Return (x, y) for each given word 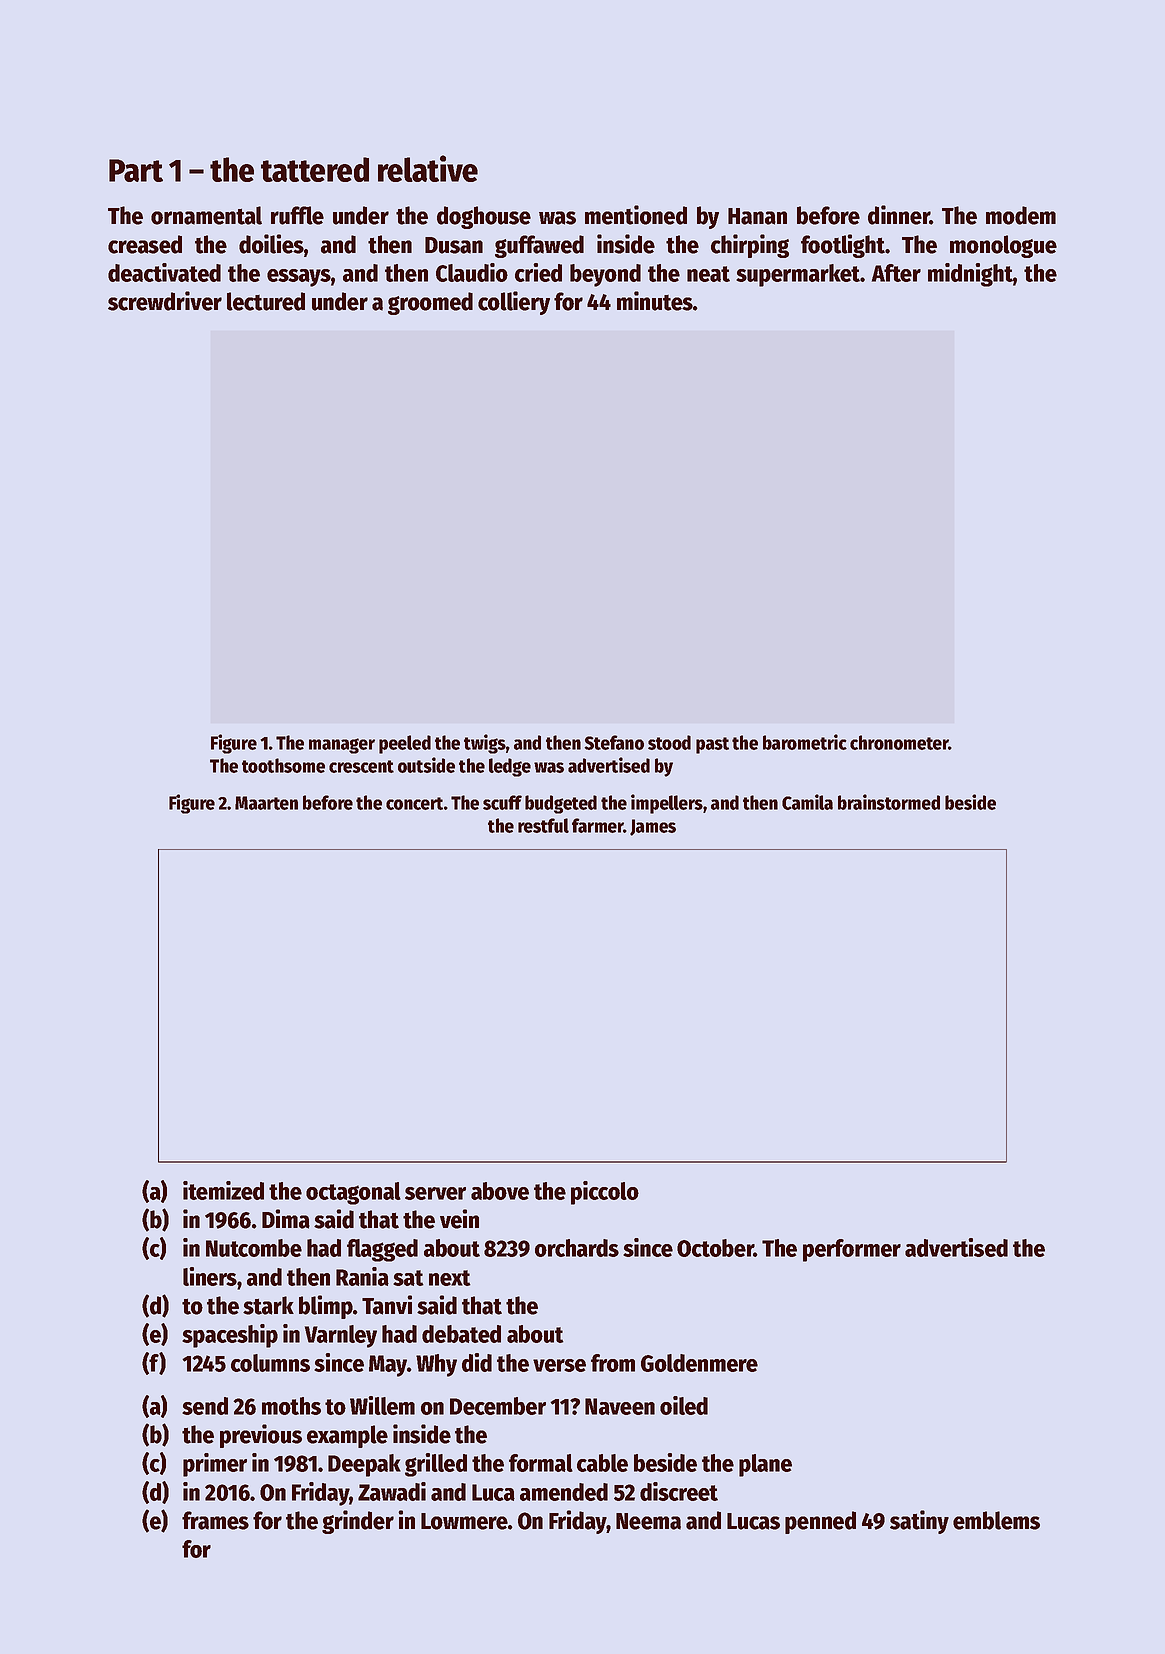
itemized (223, 1190)
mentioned (636, 215)
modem (1021, 215)
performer (852, 1250)
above (500, 1191)
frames (215, 1520)
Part (136, 170)
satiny (919, 1522)
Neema (648, 1521)
